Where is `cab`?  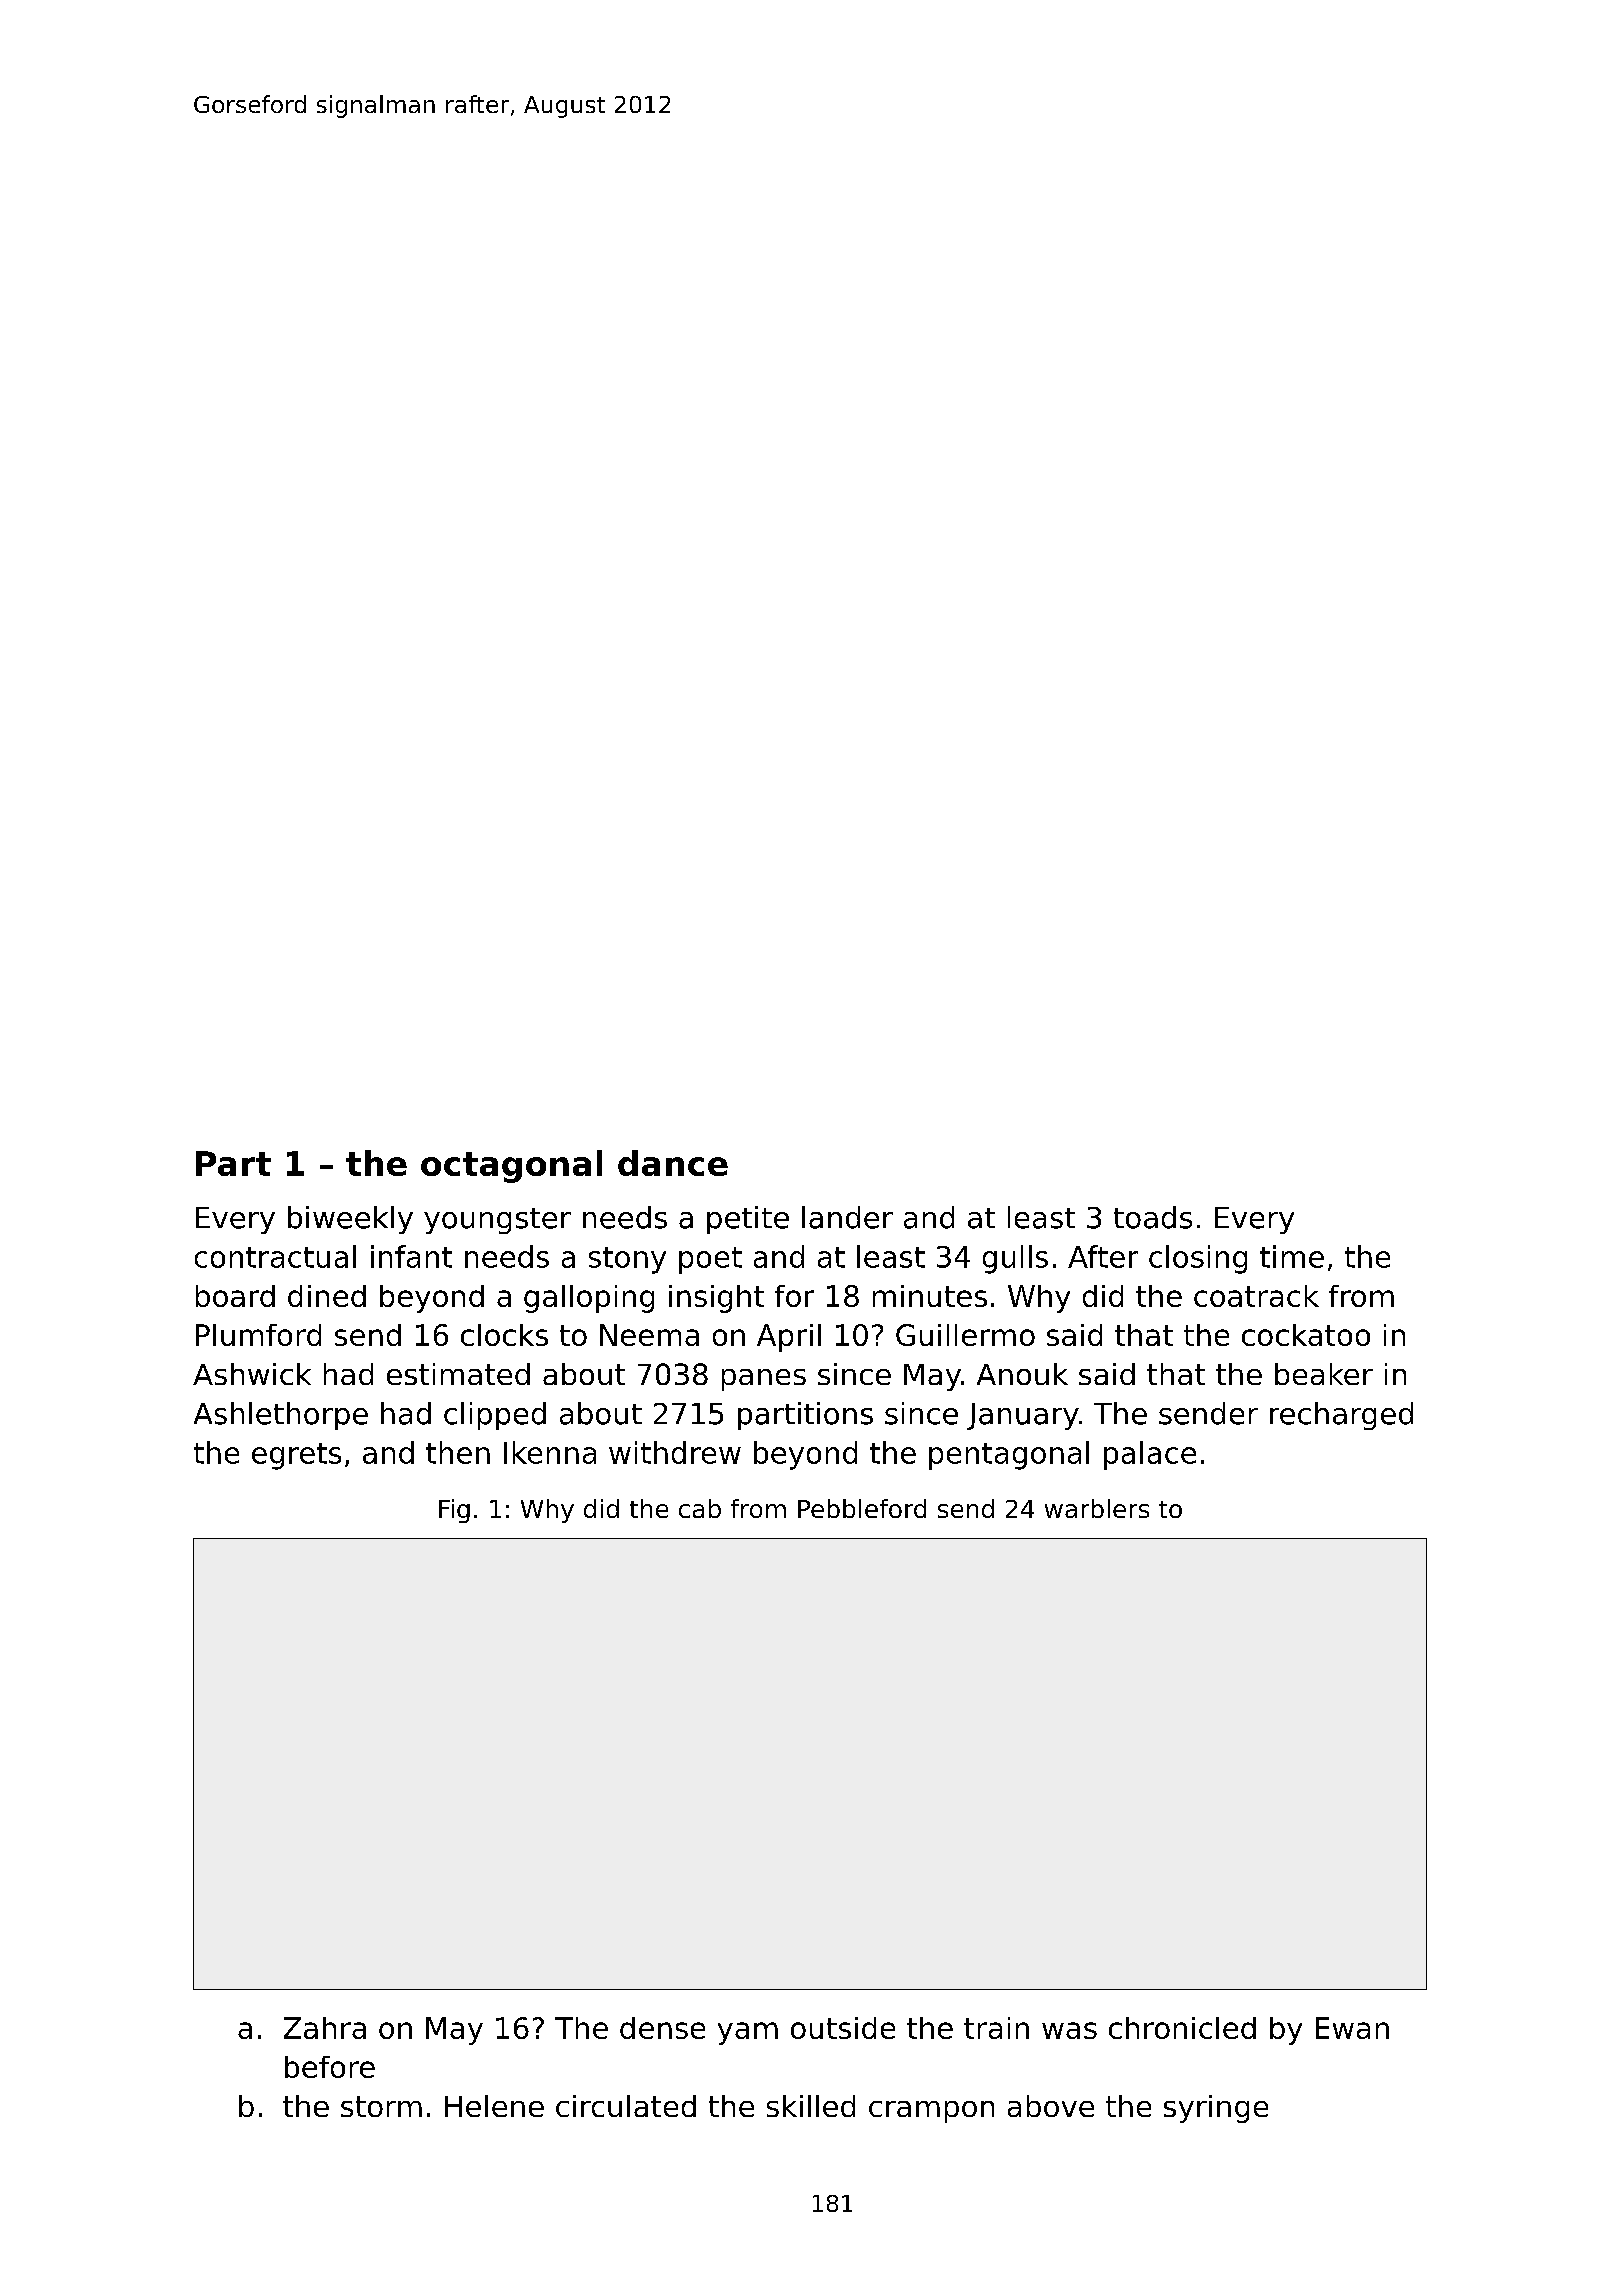 cab is located at coordinates (700, 1508).
